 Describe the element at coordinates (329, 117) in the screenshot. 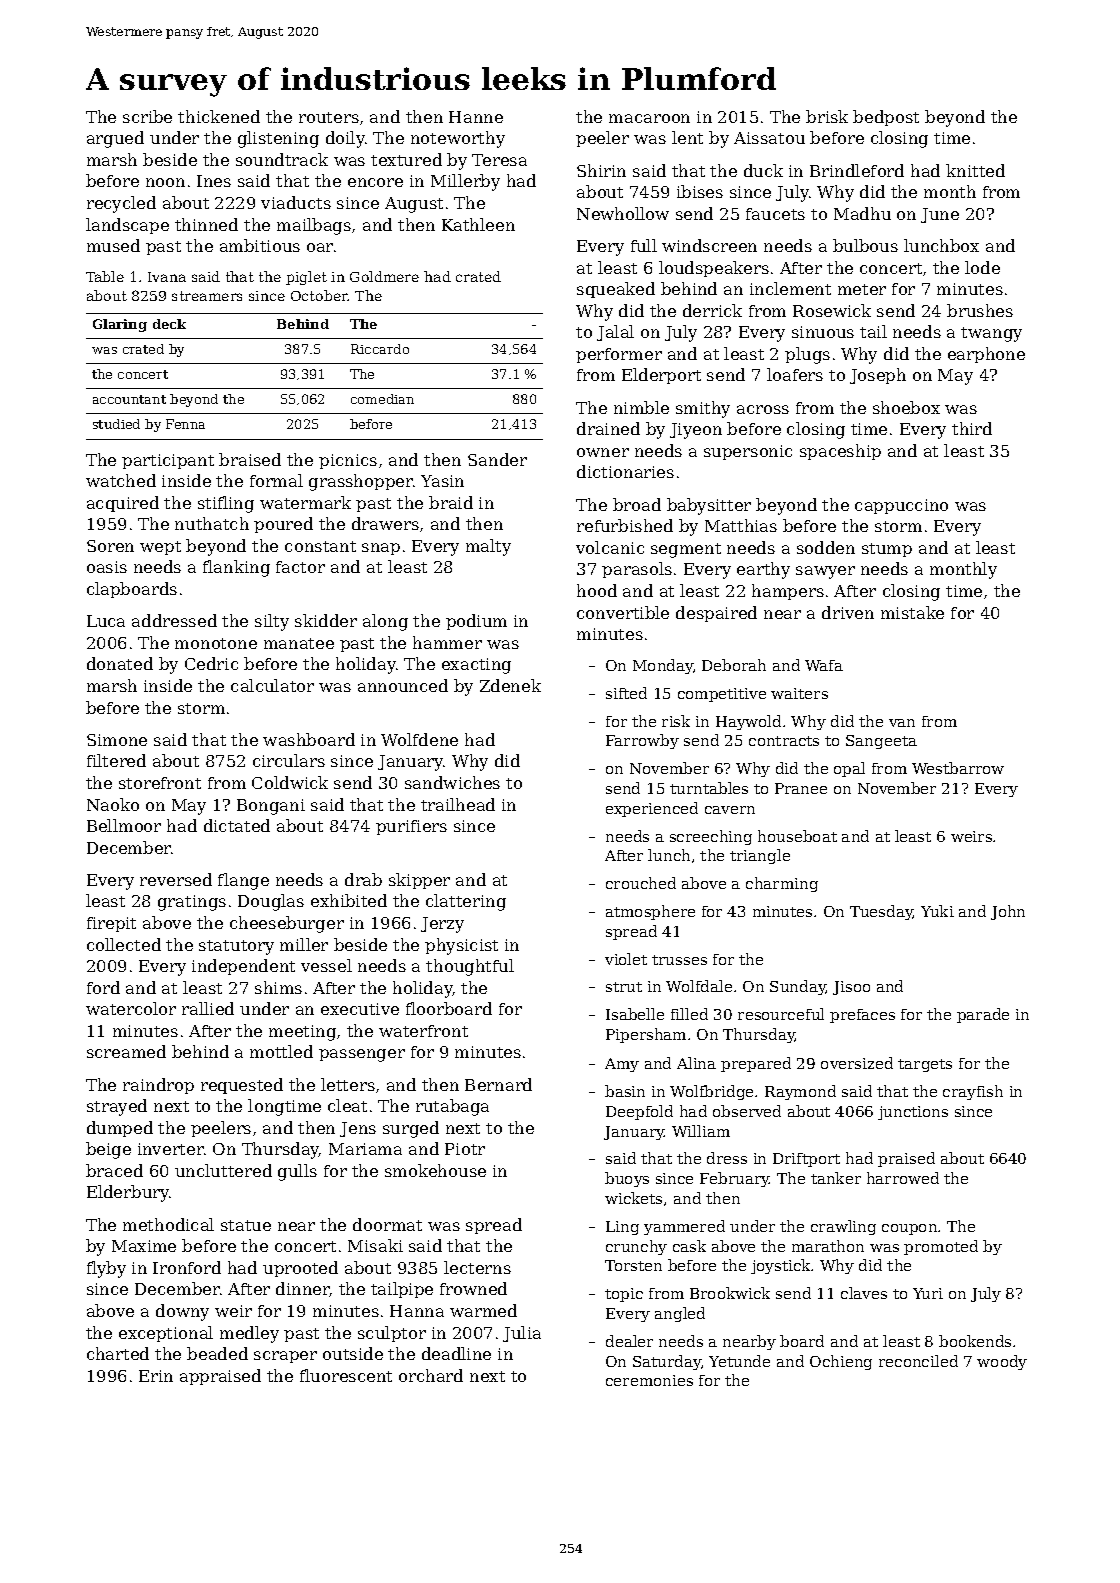

I see `routers` at that location.
